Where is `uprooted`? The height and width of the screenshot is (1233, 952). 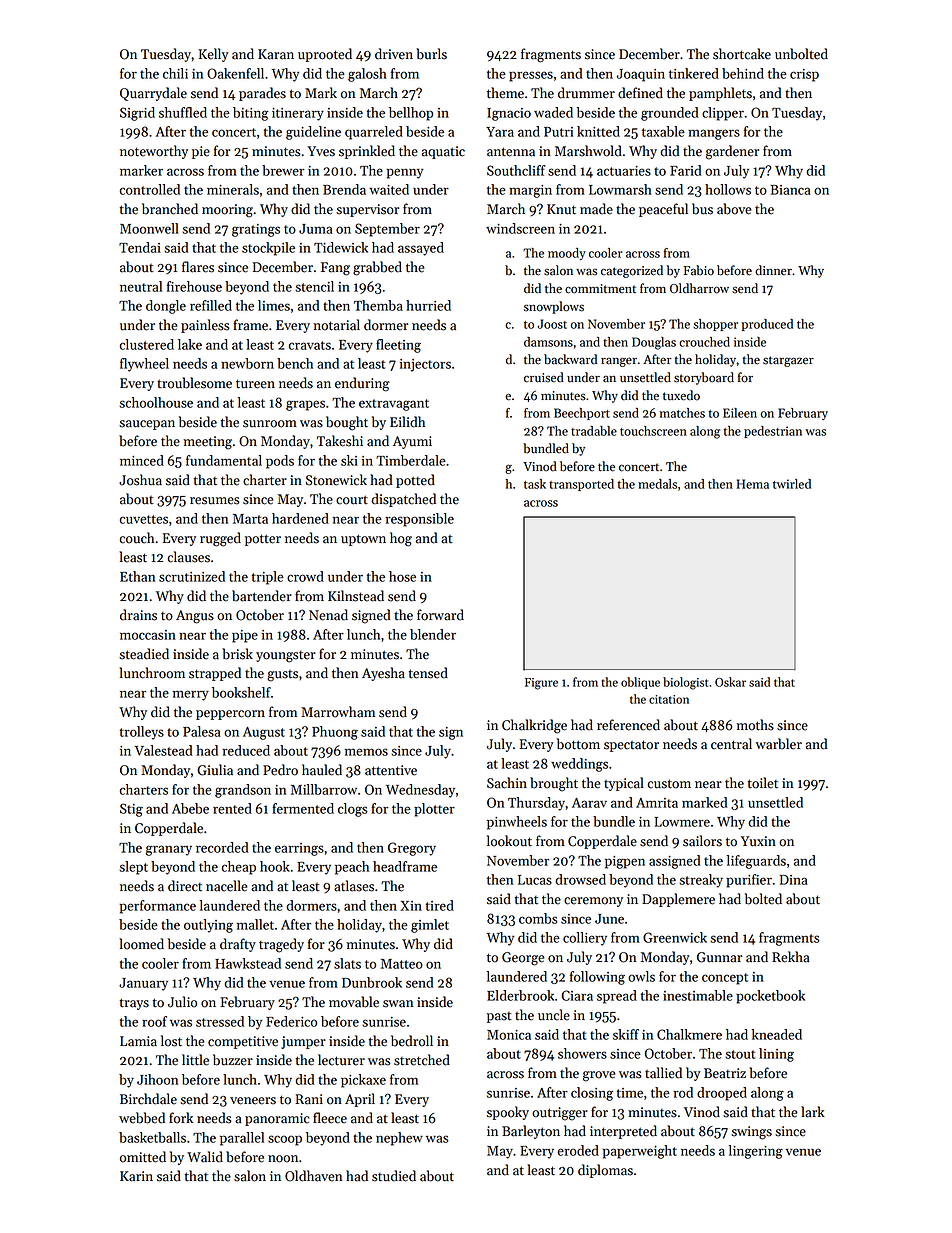
uprooted is located at coordinates (325, 55).
